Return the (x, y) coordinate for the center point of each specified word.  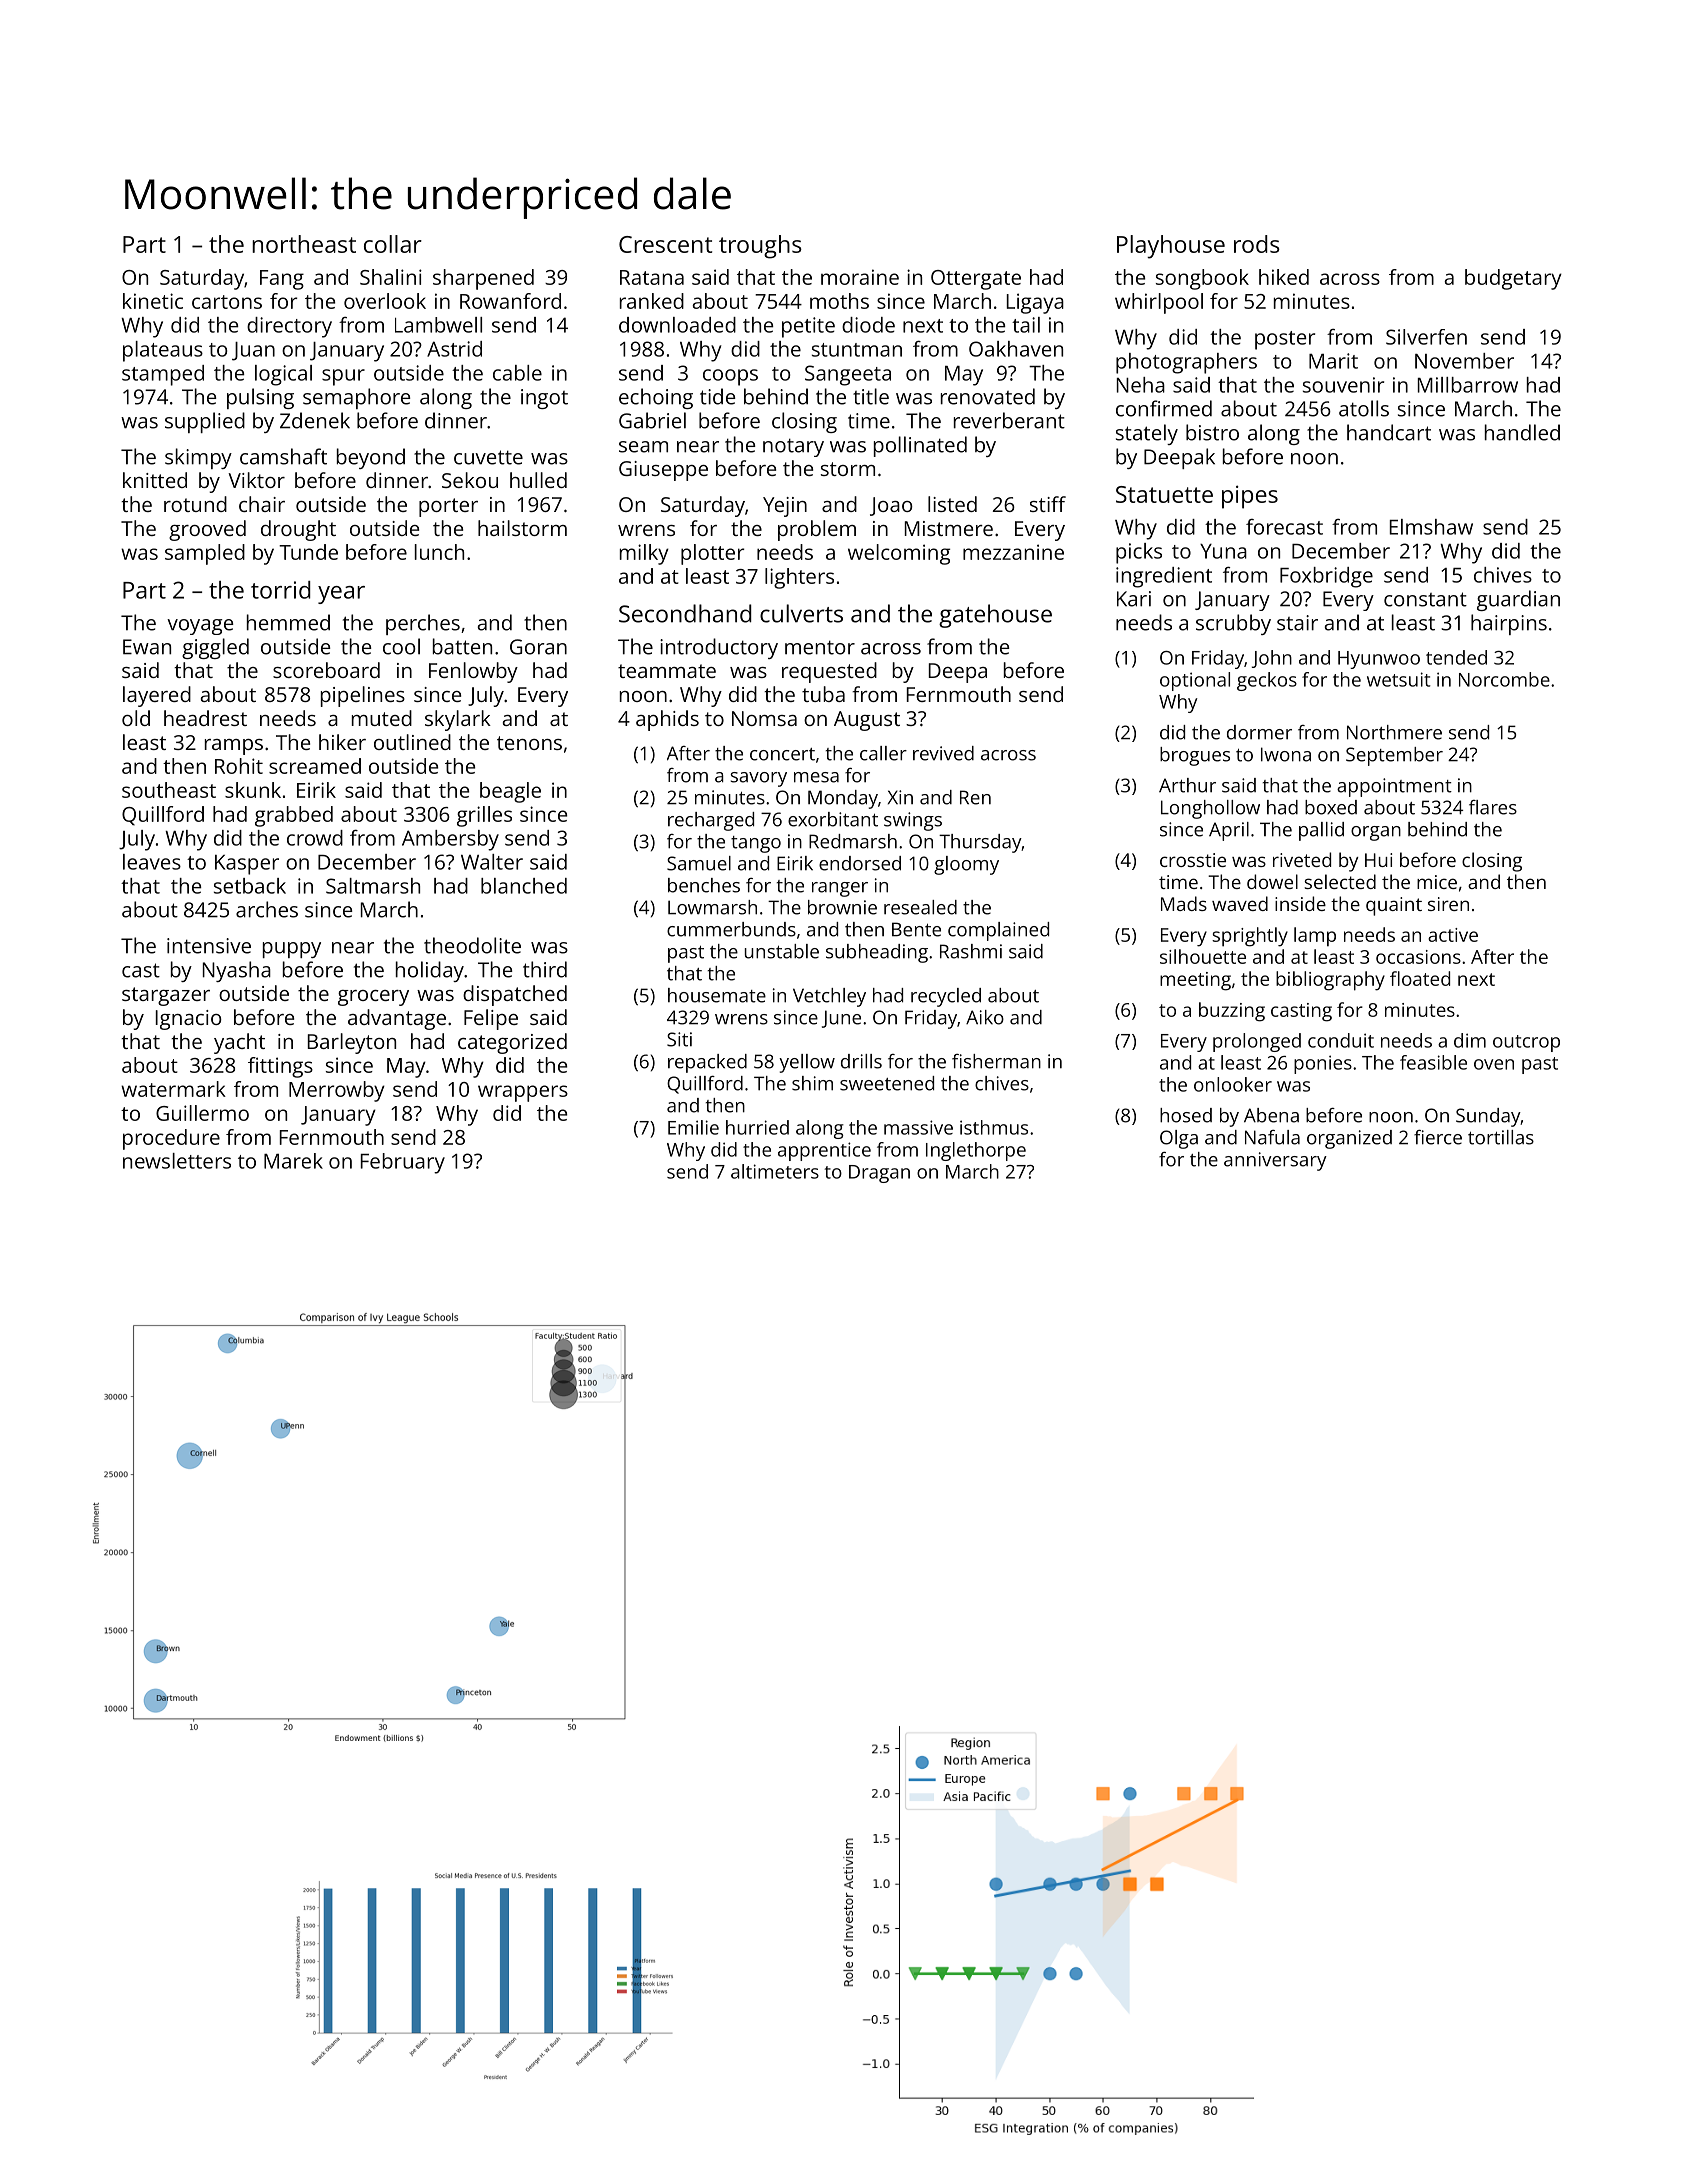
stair (1297, 623)
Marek (293, 1161)
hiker (342, 742)
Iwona (1286, 754)
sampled (205, 554)
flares (1493, 807)
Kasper (247, 865)
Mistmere (949, 528)
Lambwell (438, 325)
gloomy (966, 865)
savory (758, 779)
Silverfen (1426, 337)
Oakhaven (1016, 349)
